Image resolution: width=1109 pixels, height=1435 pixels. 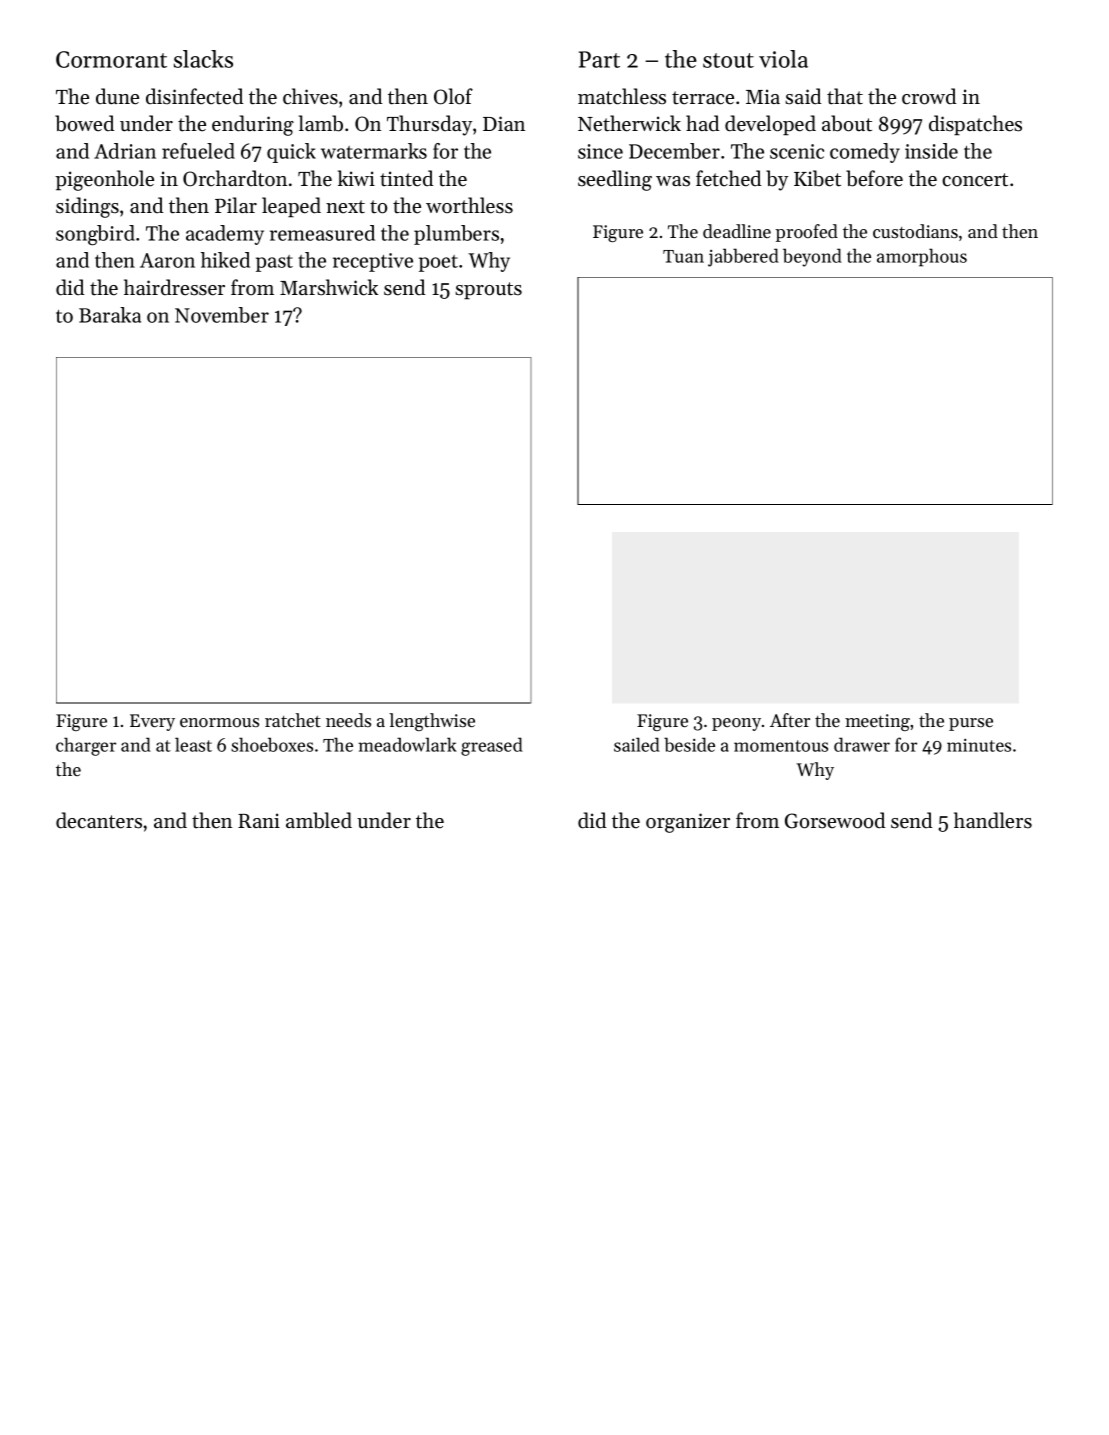 I want to click on Baraka, so click(x=110, y=315).
